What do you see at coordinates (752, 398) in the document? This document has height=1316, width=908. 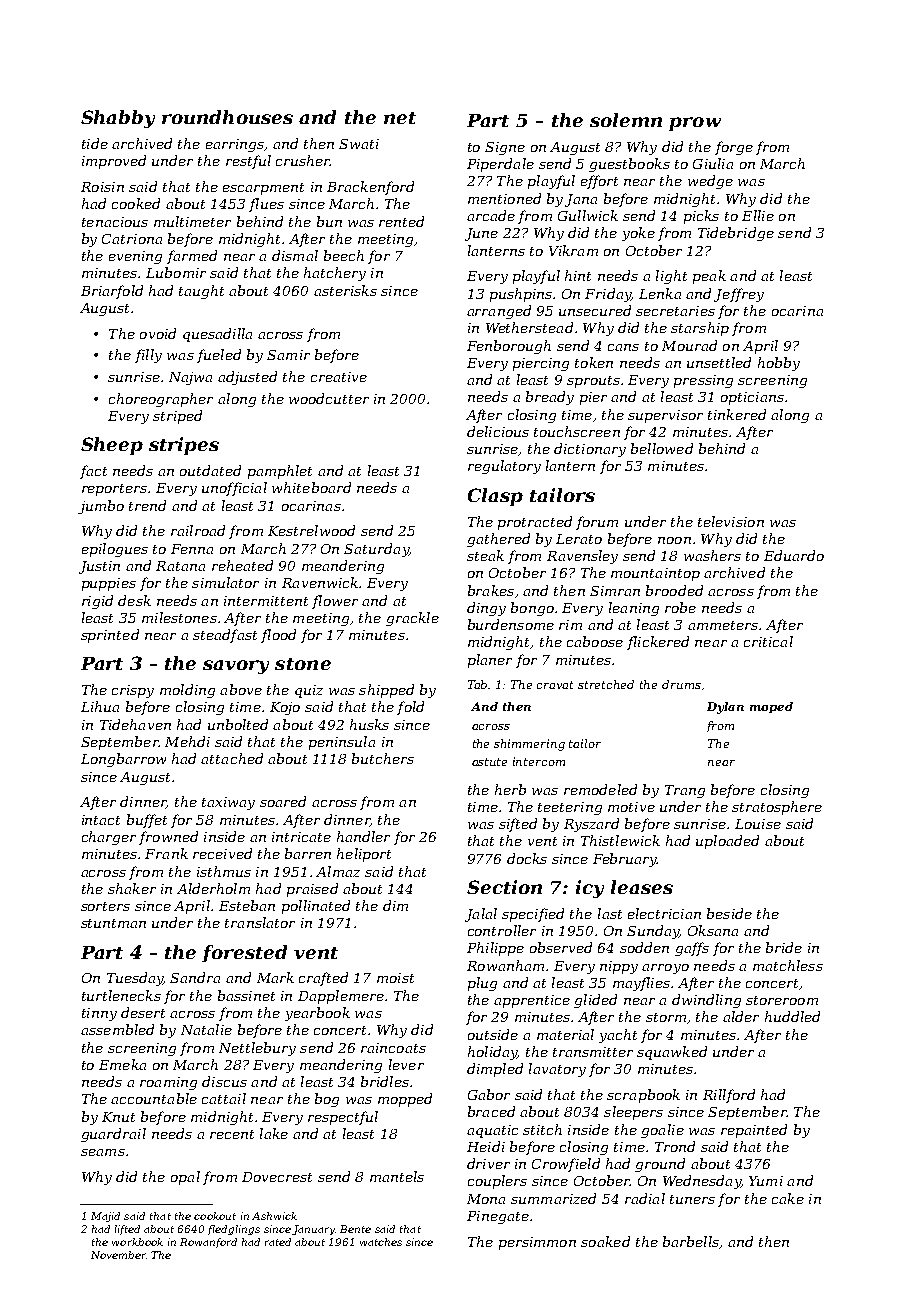 I see `opticians` at bounding box center [752, 398].
